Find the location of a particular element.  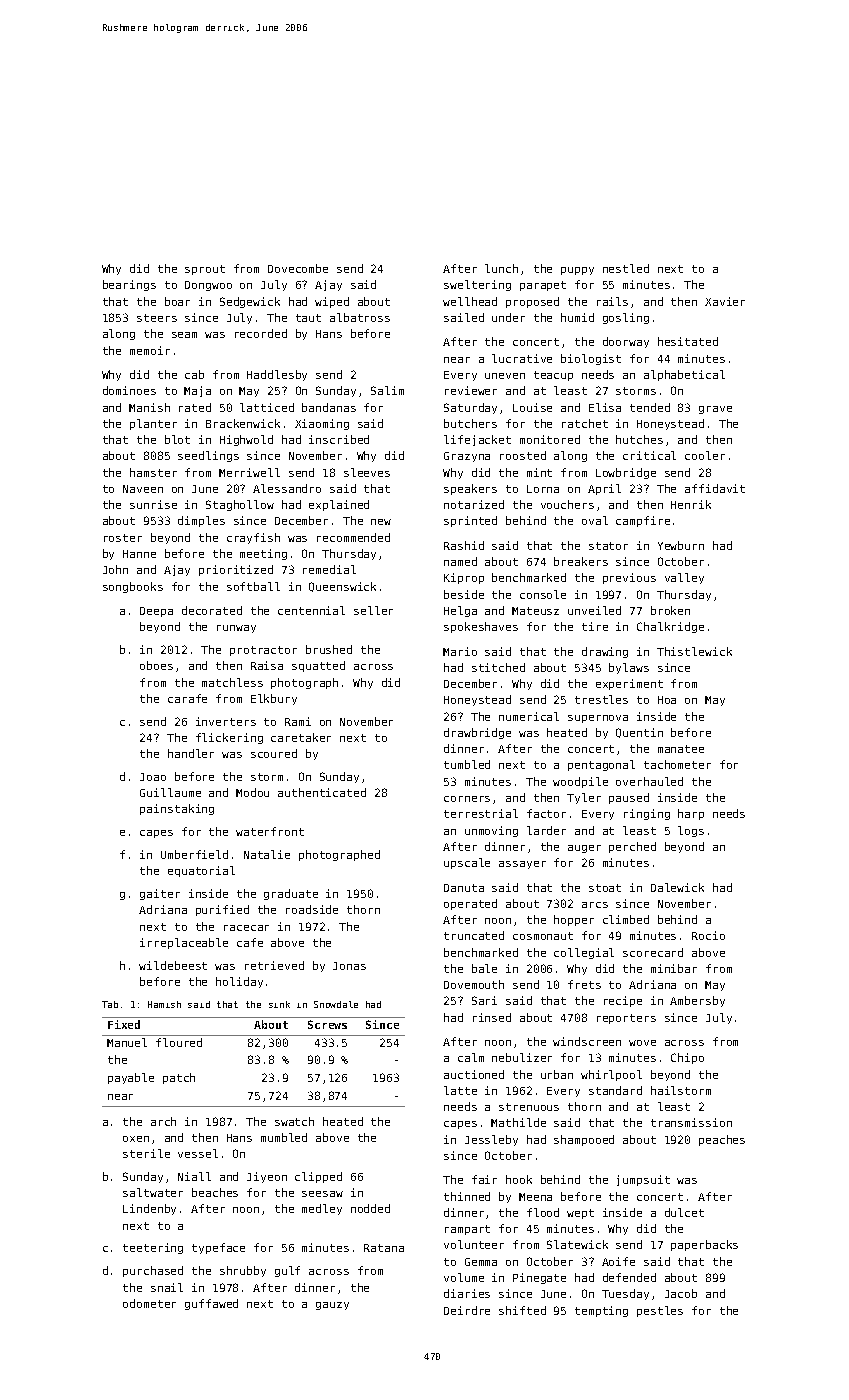

auctioned is located at coordinates (474, 1074).
